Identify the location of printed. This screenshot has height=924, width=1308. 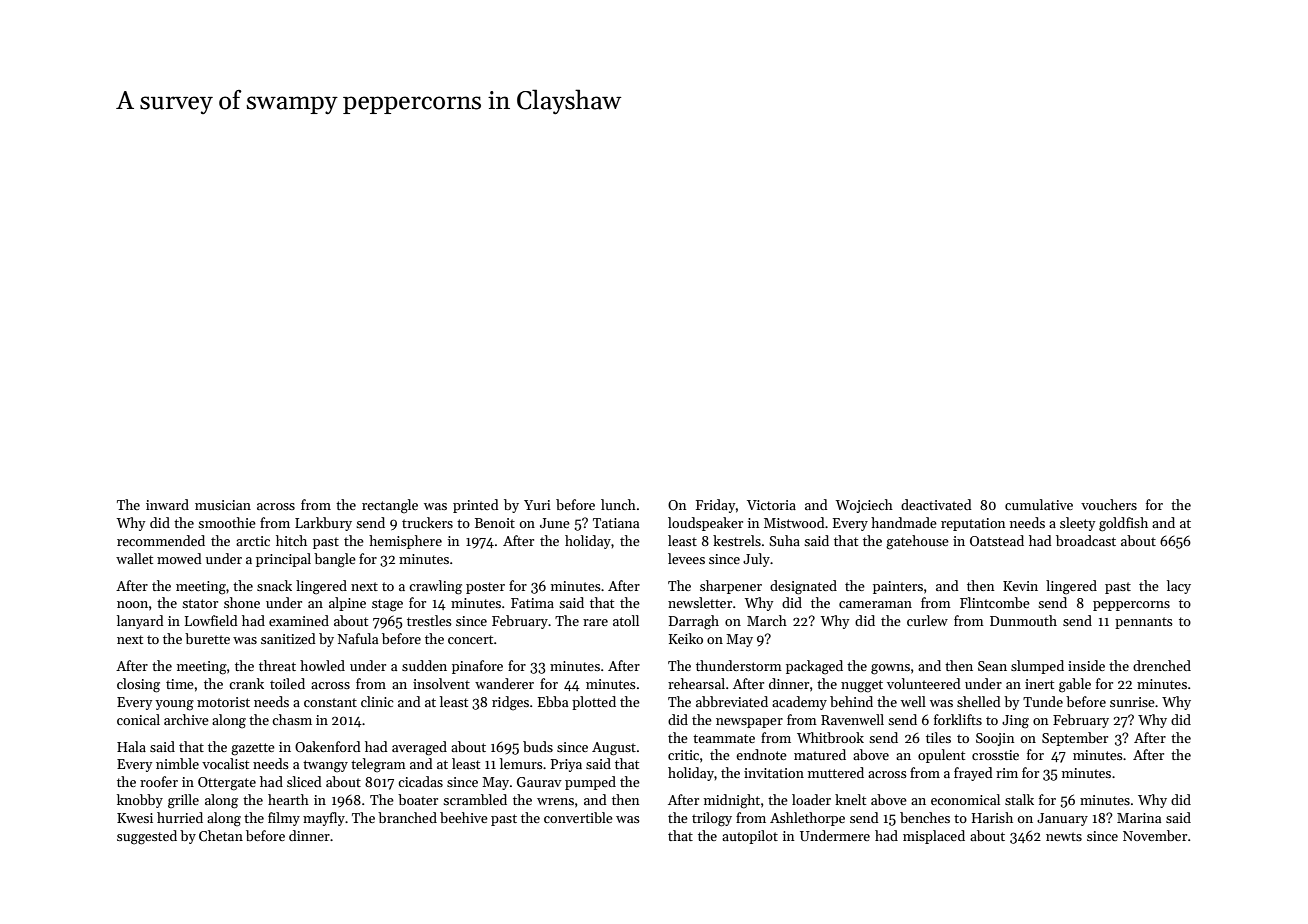
(476, 506).
